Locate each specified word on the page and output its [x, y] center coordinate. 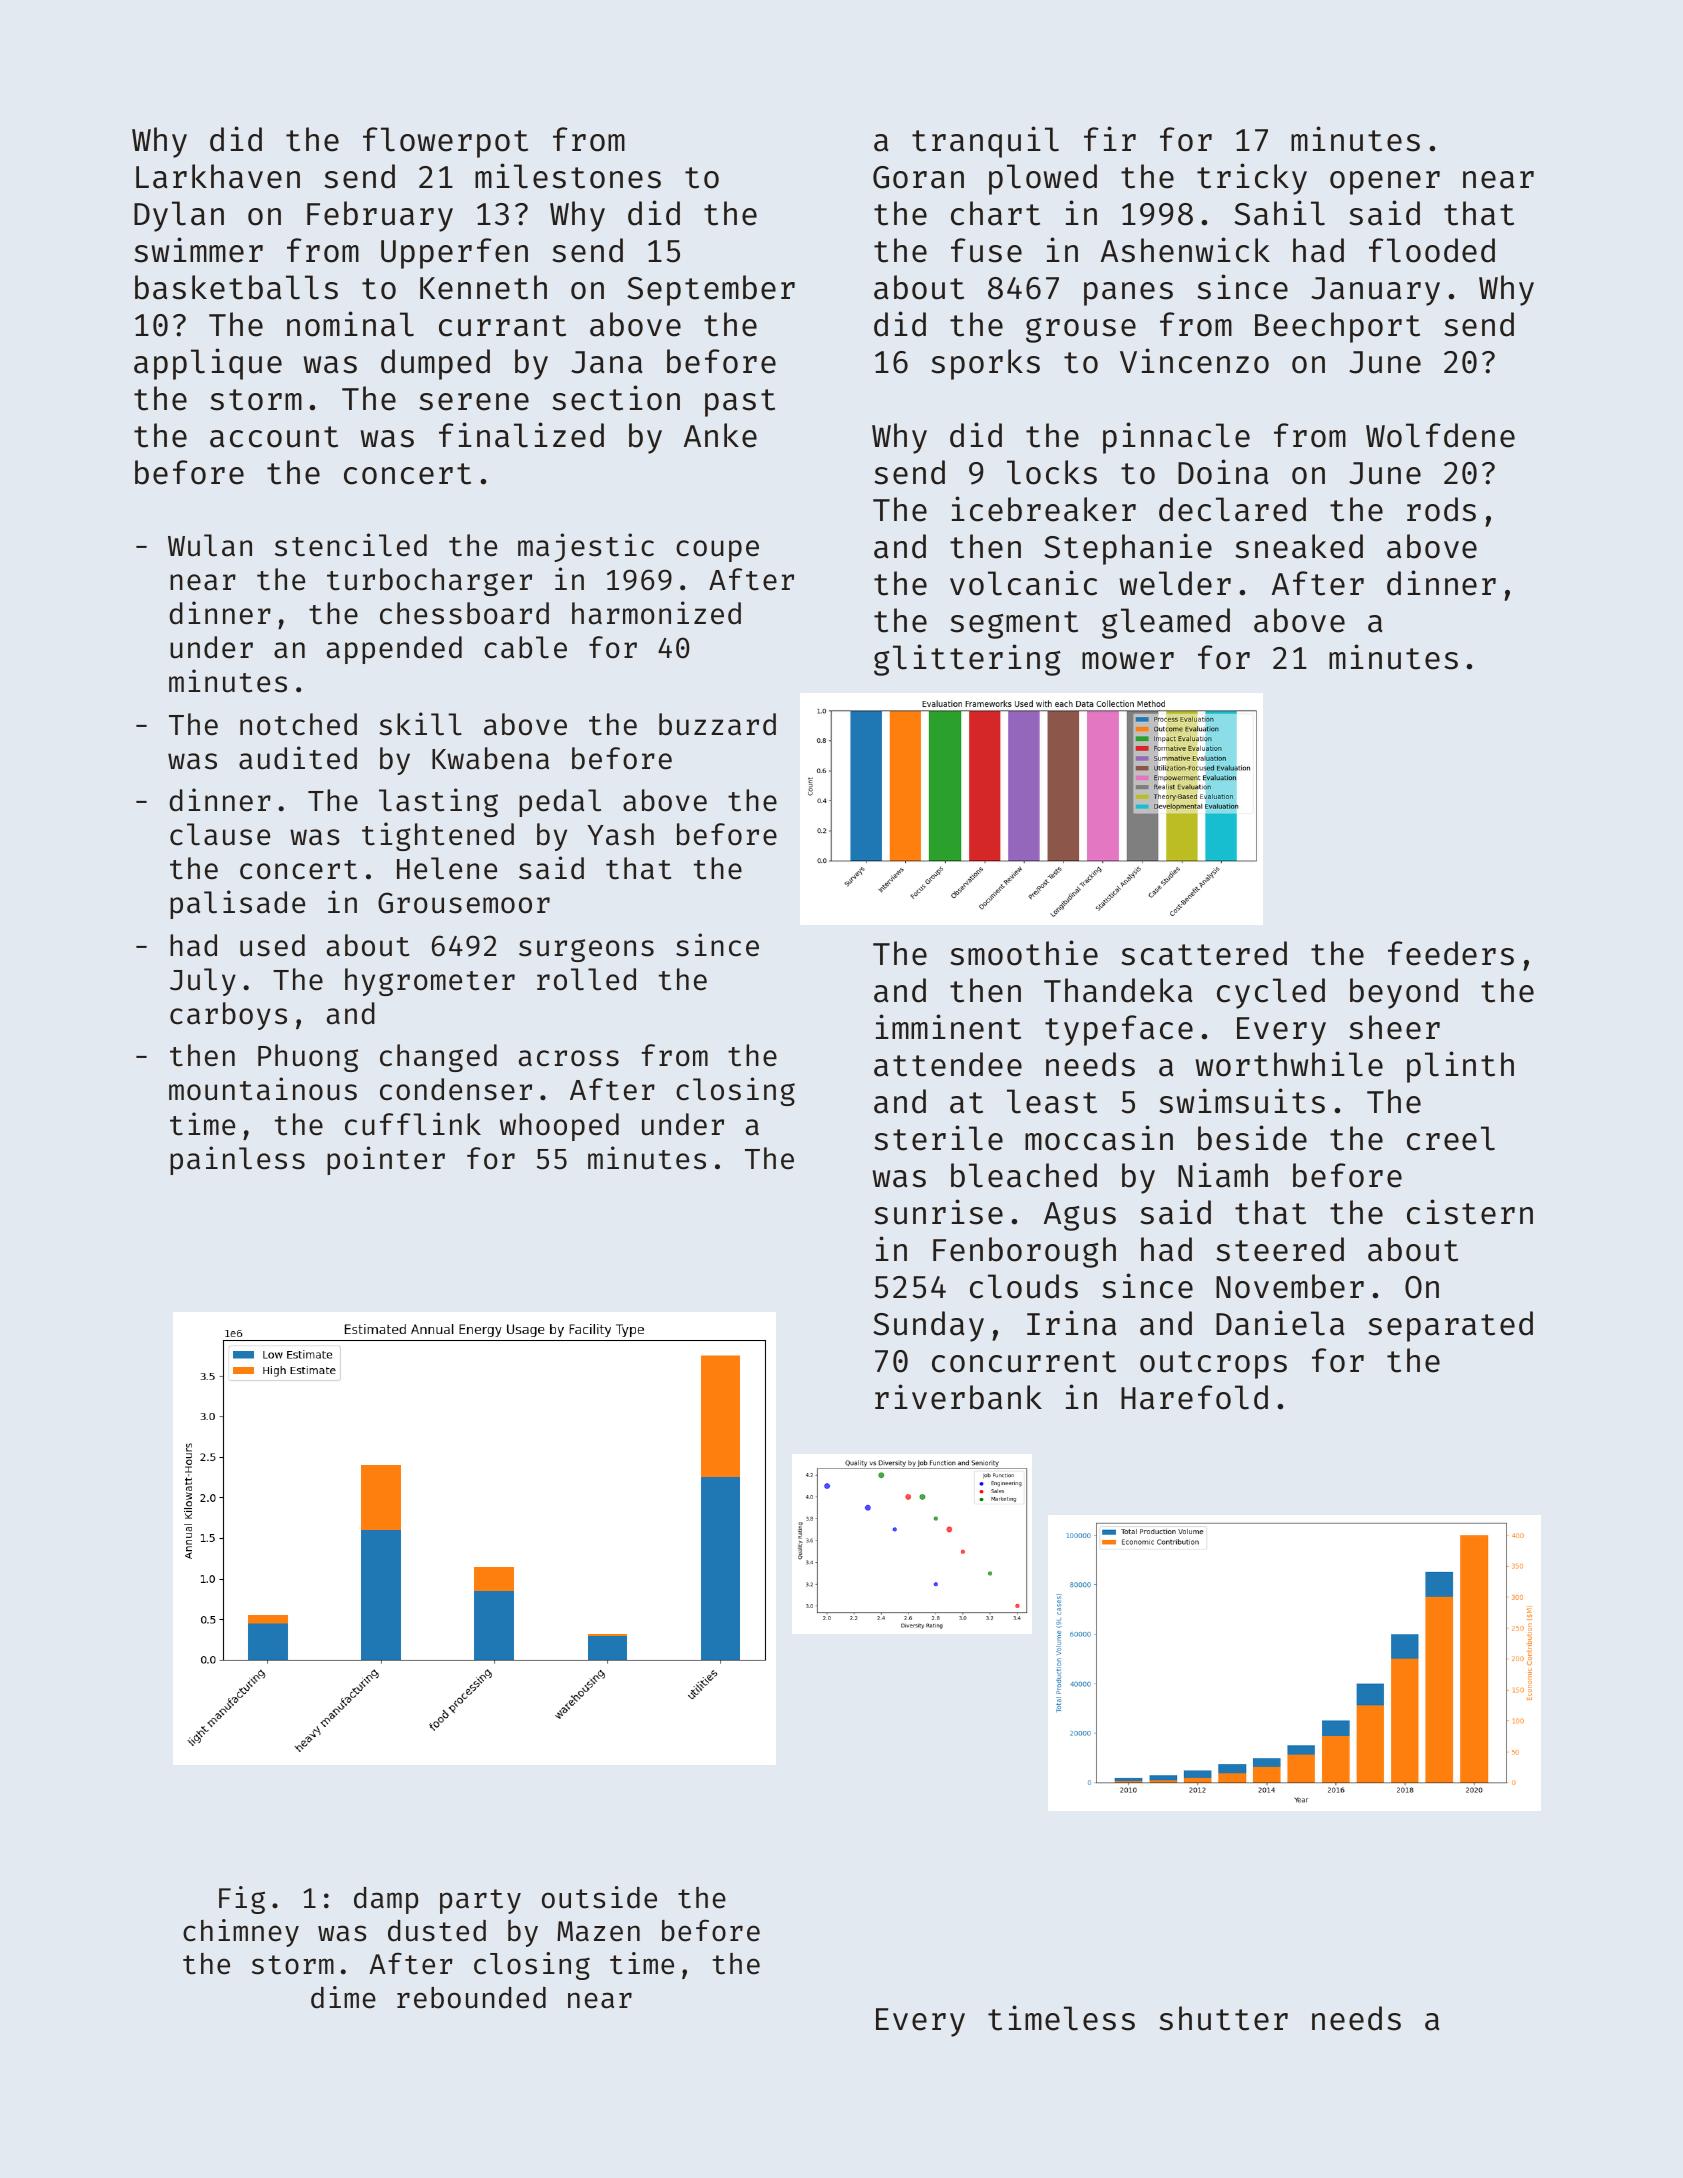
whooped [559, 1127]
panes [1128, 294]
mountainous [263, 1089]
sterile [939, 1138]
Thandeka [1118, 990]
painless [237, 1160]
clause [220, 834]
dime [343, 1997]
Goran [918, 177]
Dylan [179, 216]
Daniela [1280, 1323]
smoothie [1024, 953]
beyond [1404, 993]
